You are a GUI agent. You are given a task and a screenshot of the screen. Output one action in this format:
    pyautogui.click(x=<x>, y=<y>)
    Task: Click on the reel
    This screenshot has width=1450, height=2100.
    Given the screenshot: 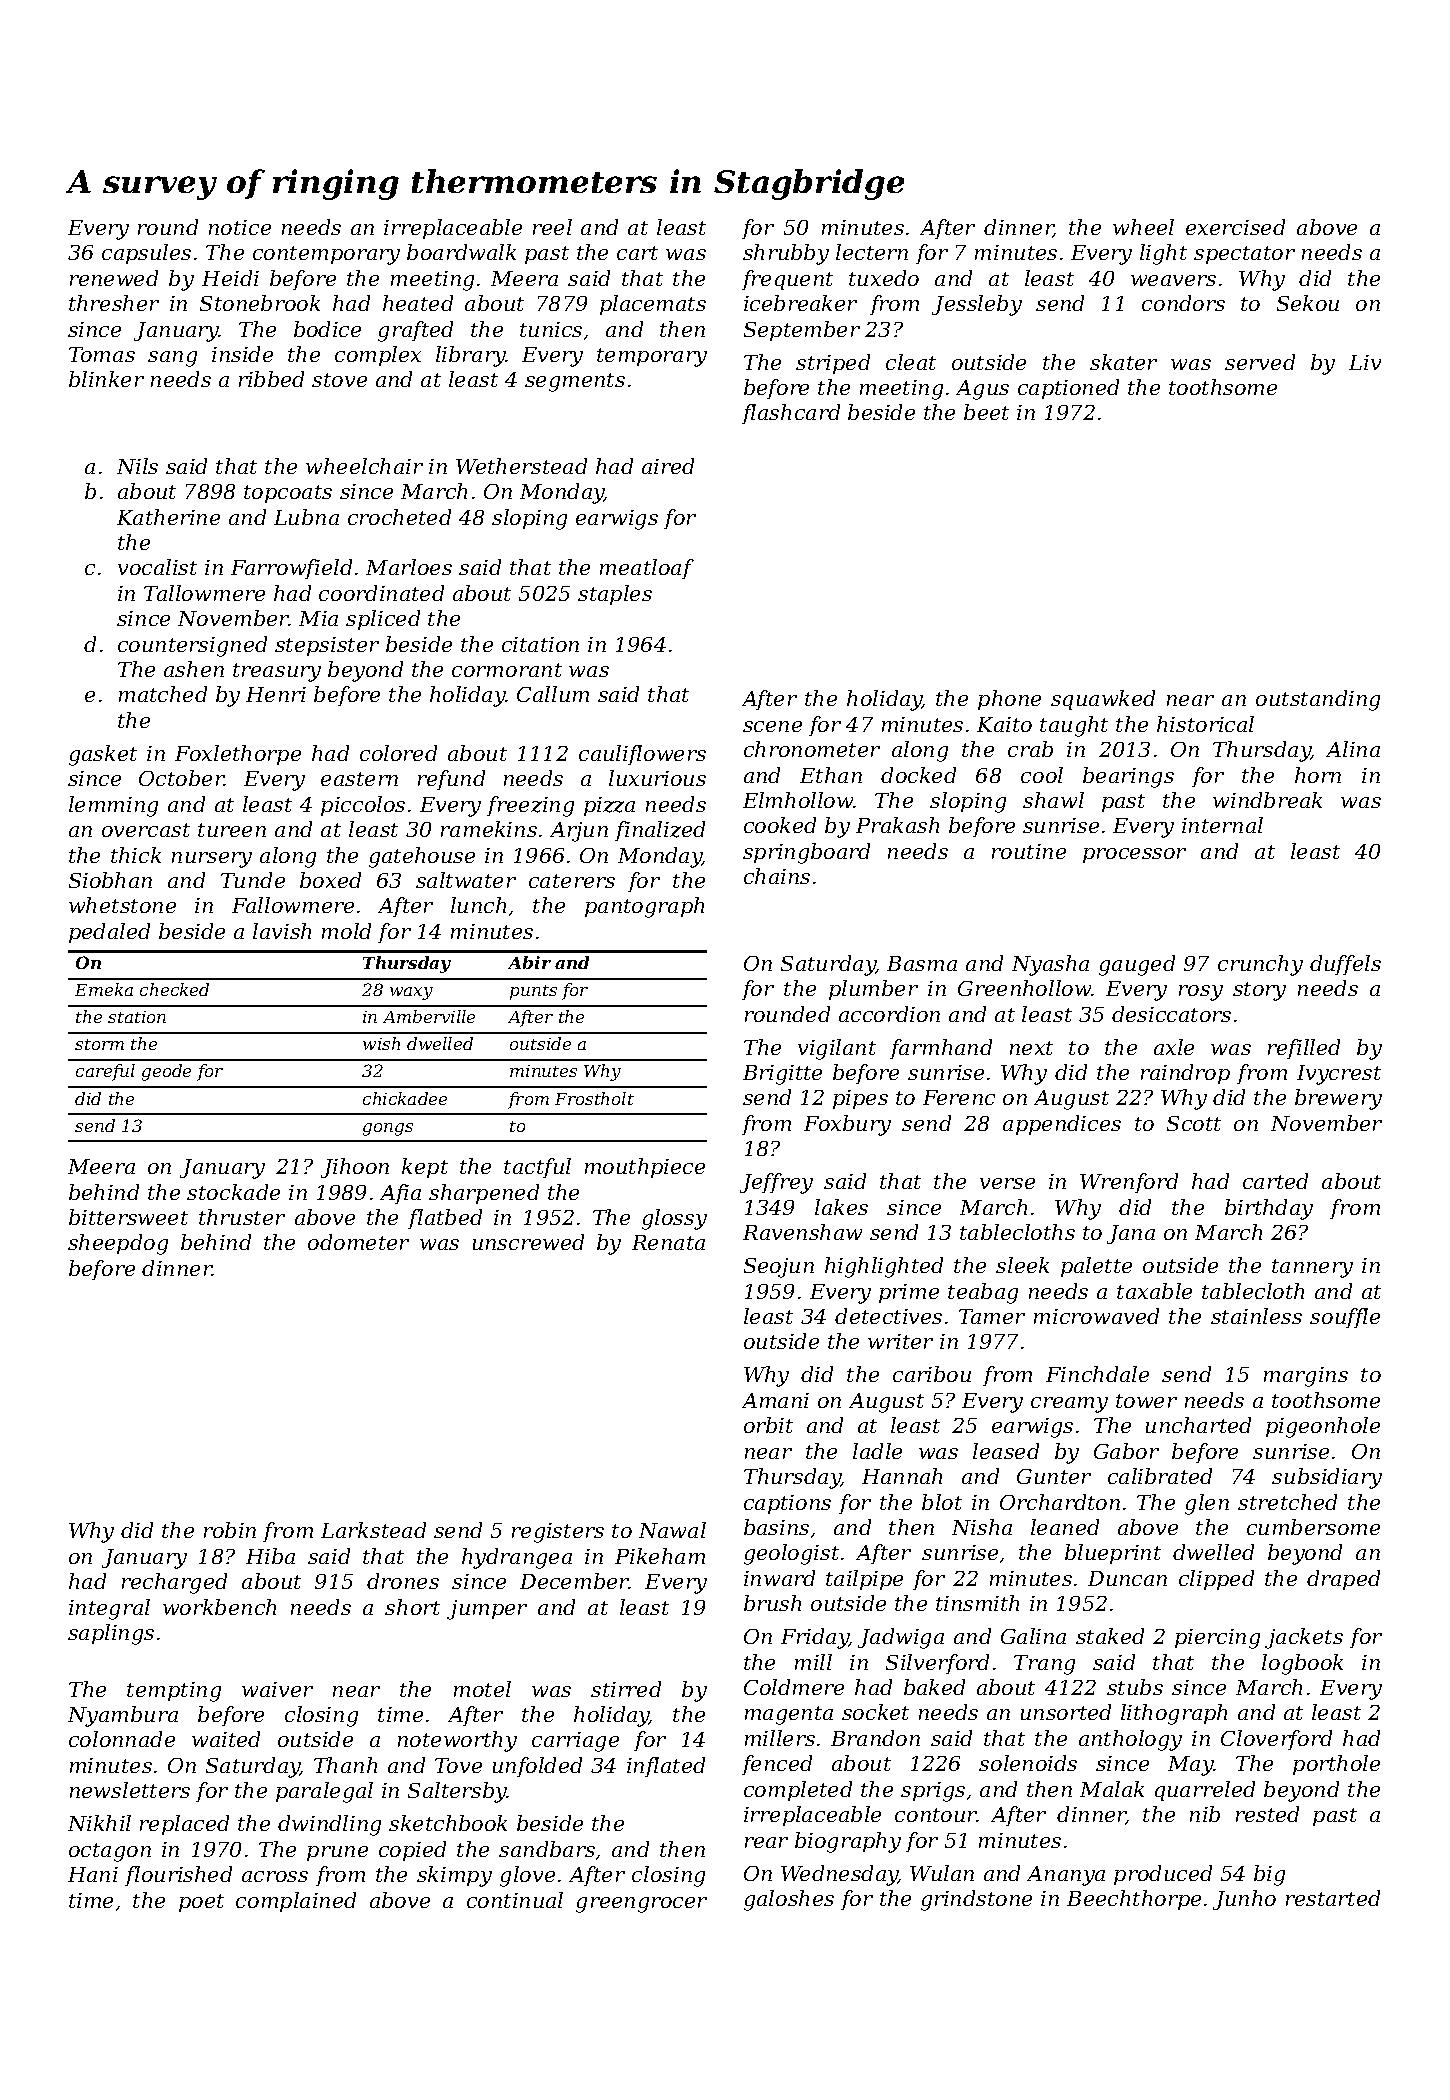 What is the action you would take?
    pyautogui.click(x=552, y=227)
